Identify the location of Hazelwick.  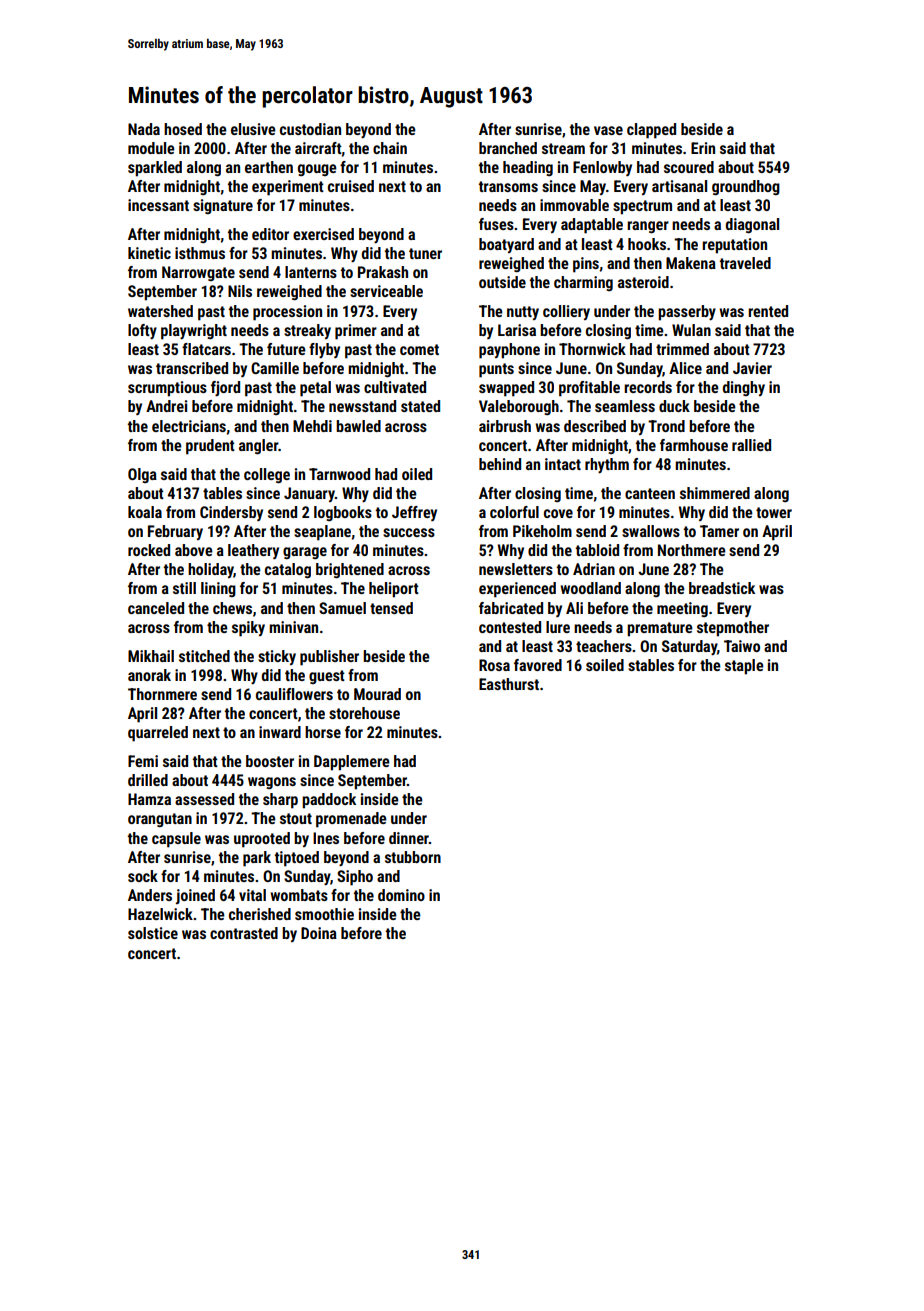
(160, 914).
